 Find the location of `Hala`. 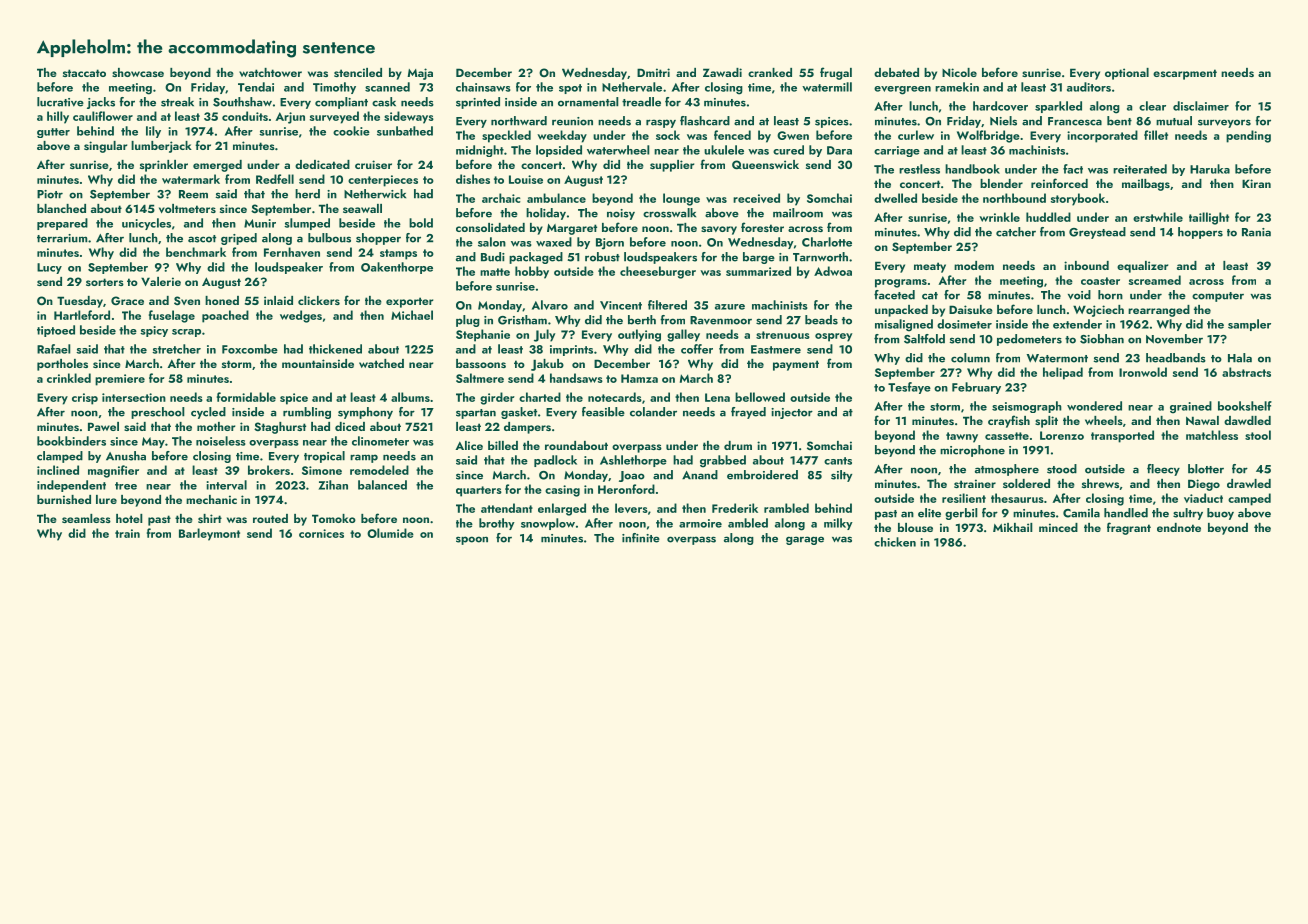

Hala is located at coordinates (1240, 358).
